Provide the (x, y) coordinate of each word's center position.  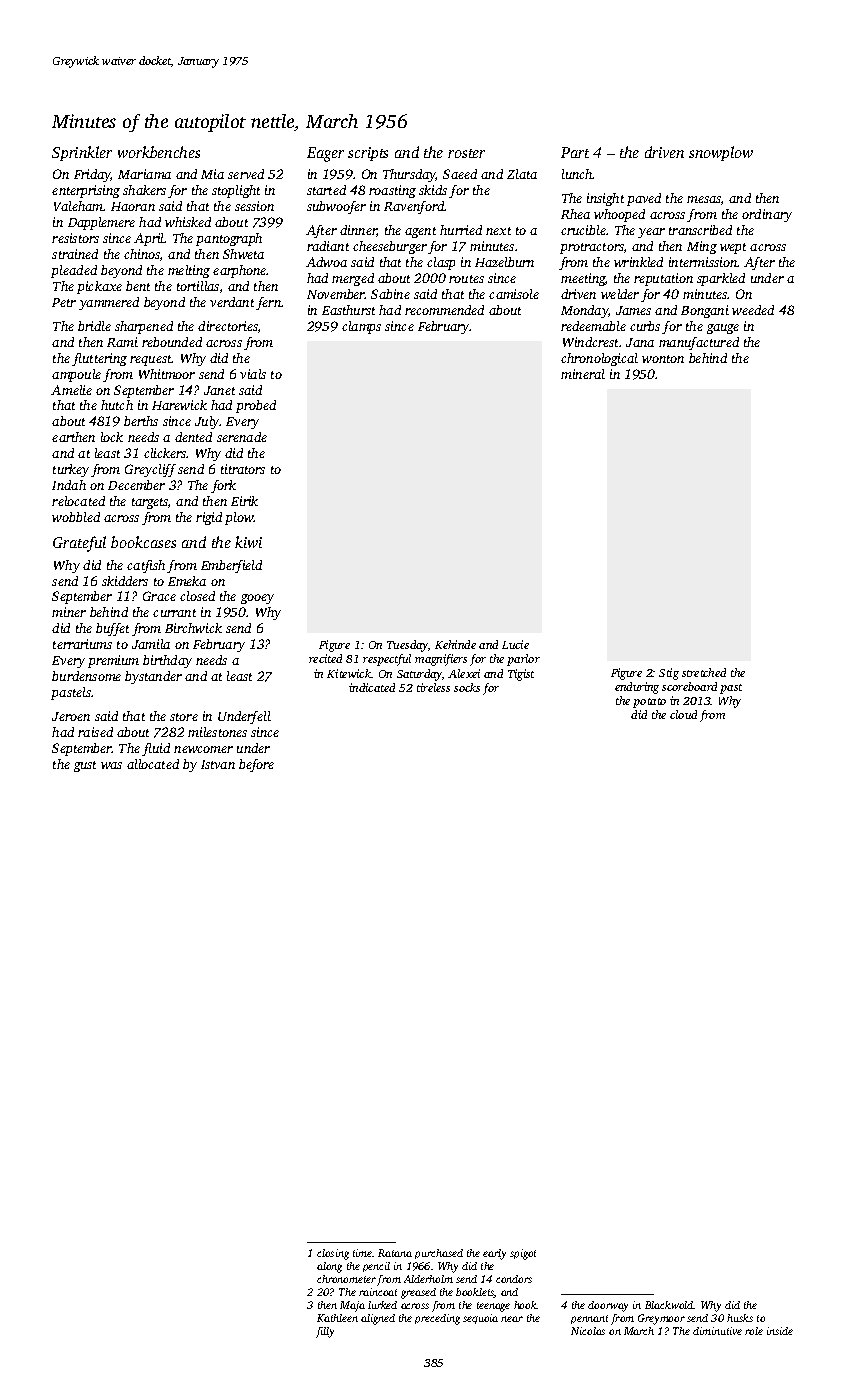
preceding (437, 1319)
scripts (368, 154)
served (246, 174)
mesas (704, 199)
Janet (219, 390)
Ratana (395, 1253)
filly (325, 1332)
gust (85, 766)
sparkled (721, 279)
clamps (361, 327)
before (256, 765)
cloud (683, 714)
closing (333, 1254)
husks (740, 1318)
